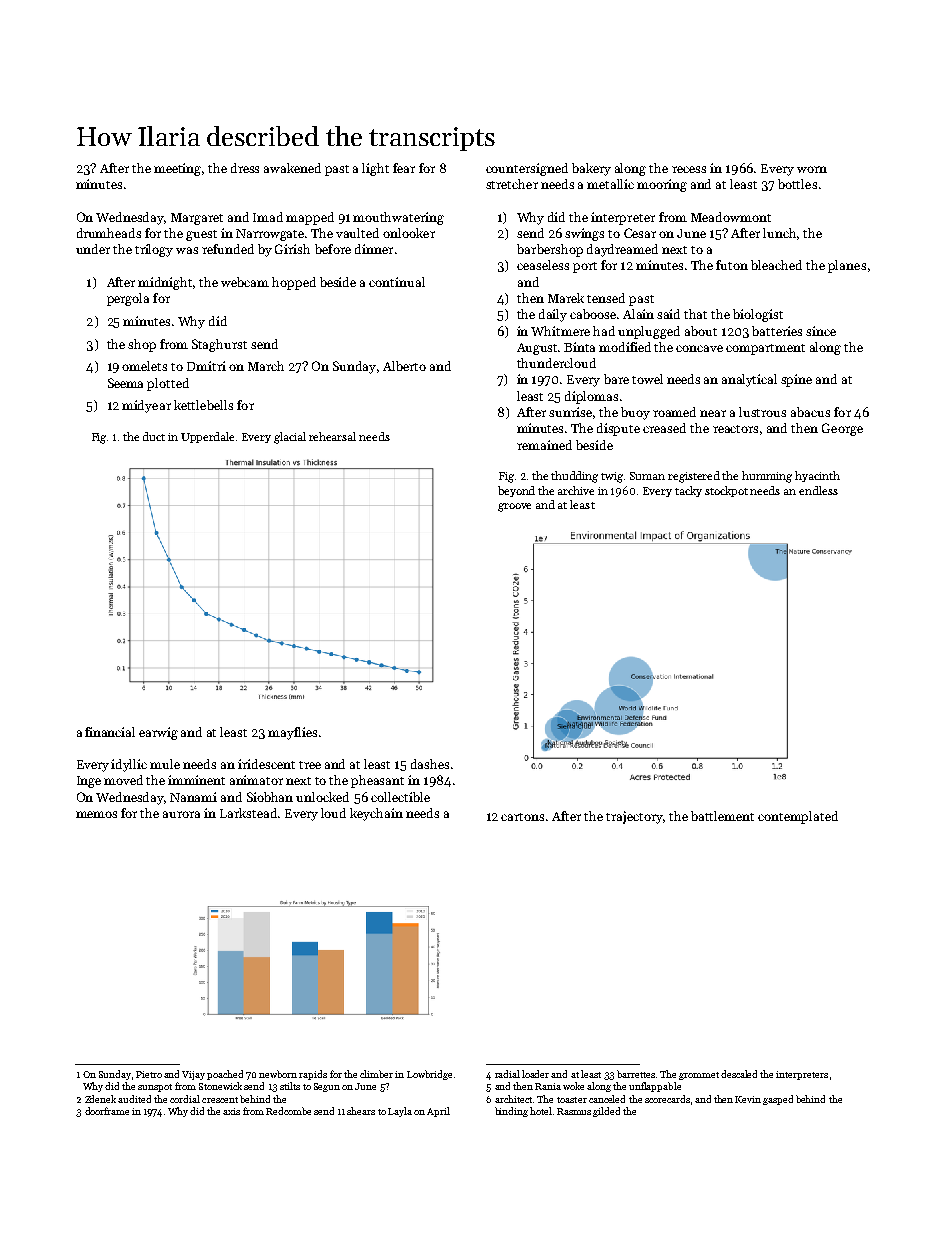 The width and height of the page is (952, 1233). What do you see at coordinates (591, 169) in the page?
I see `bakery` at bounding box center [591, 169].
